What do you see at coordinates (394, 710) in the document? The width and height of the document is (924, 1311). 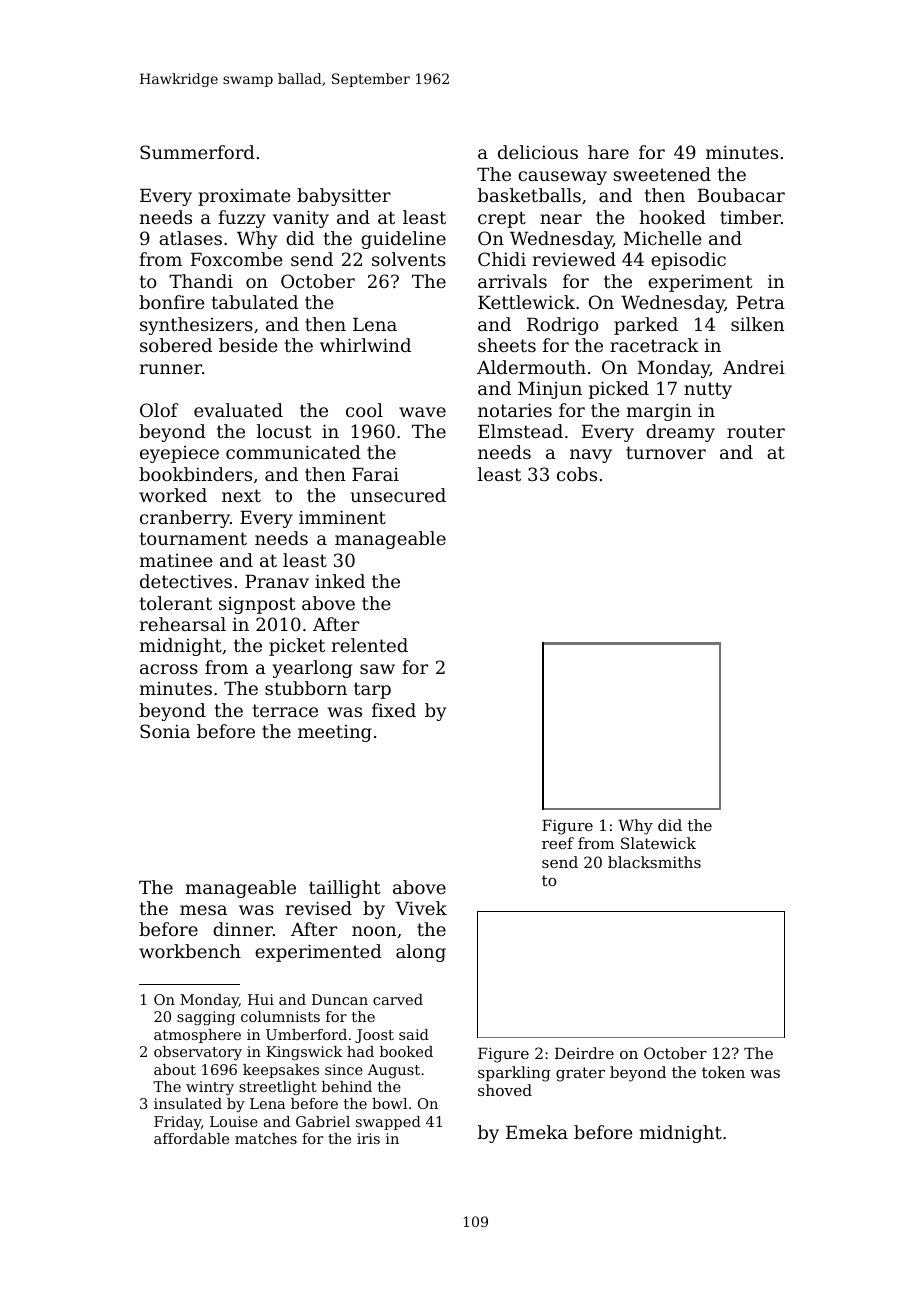 I see `fixed` at bounding box center [394, 710].
